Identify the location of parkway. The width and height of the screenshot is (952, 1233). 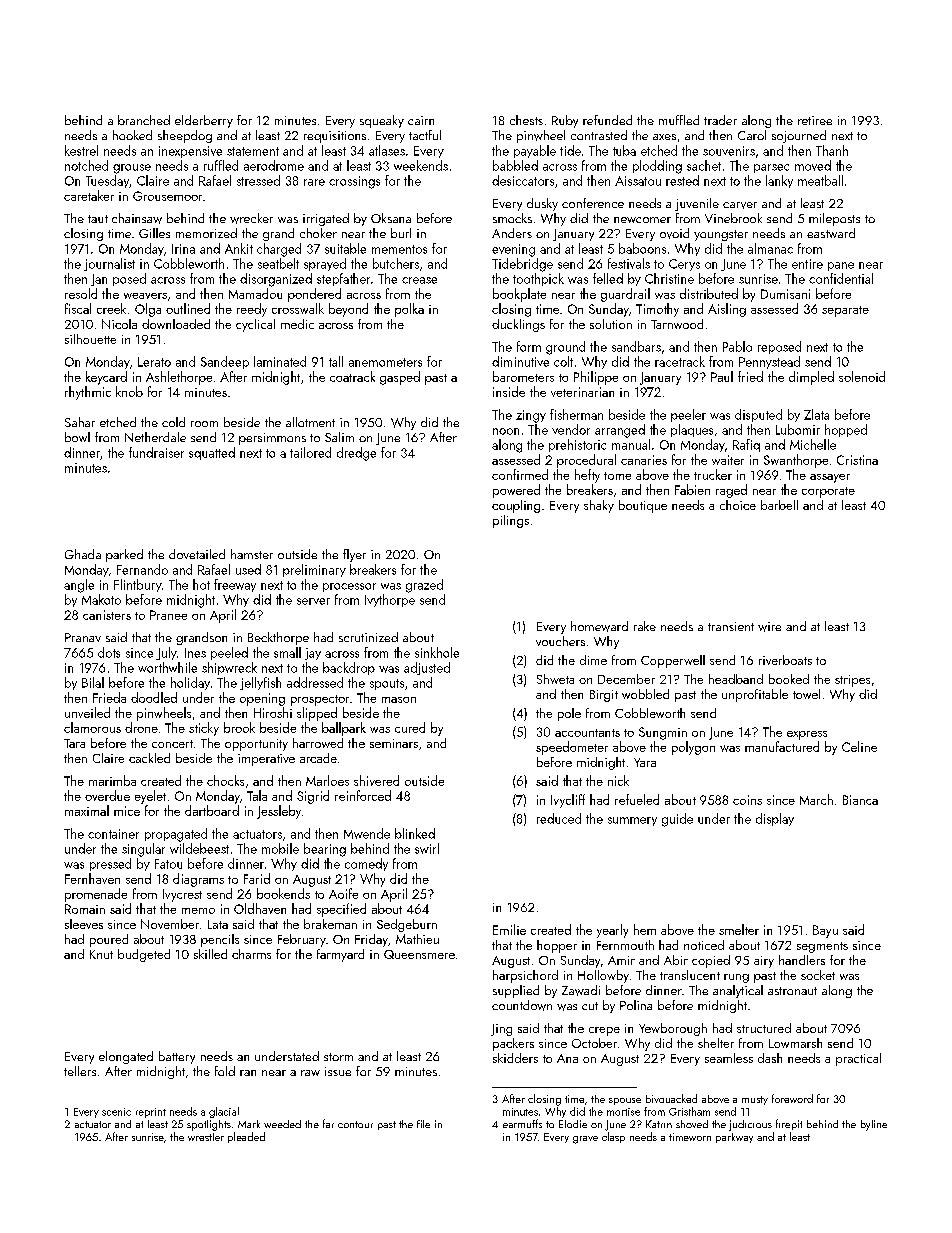
(734, 1138).
